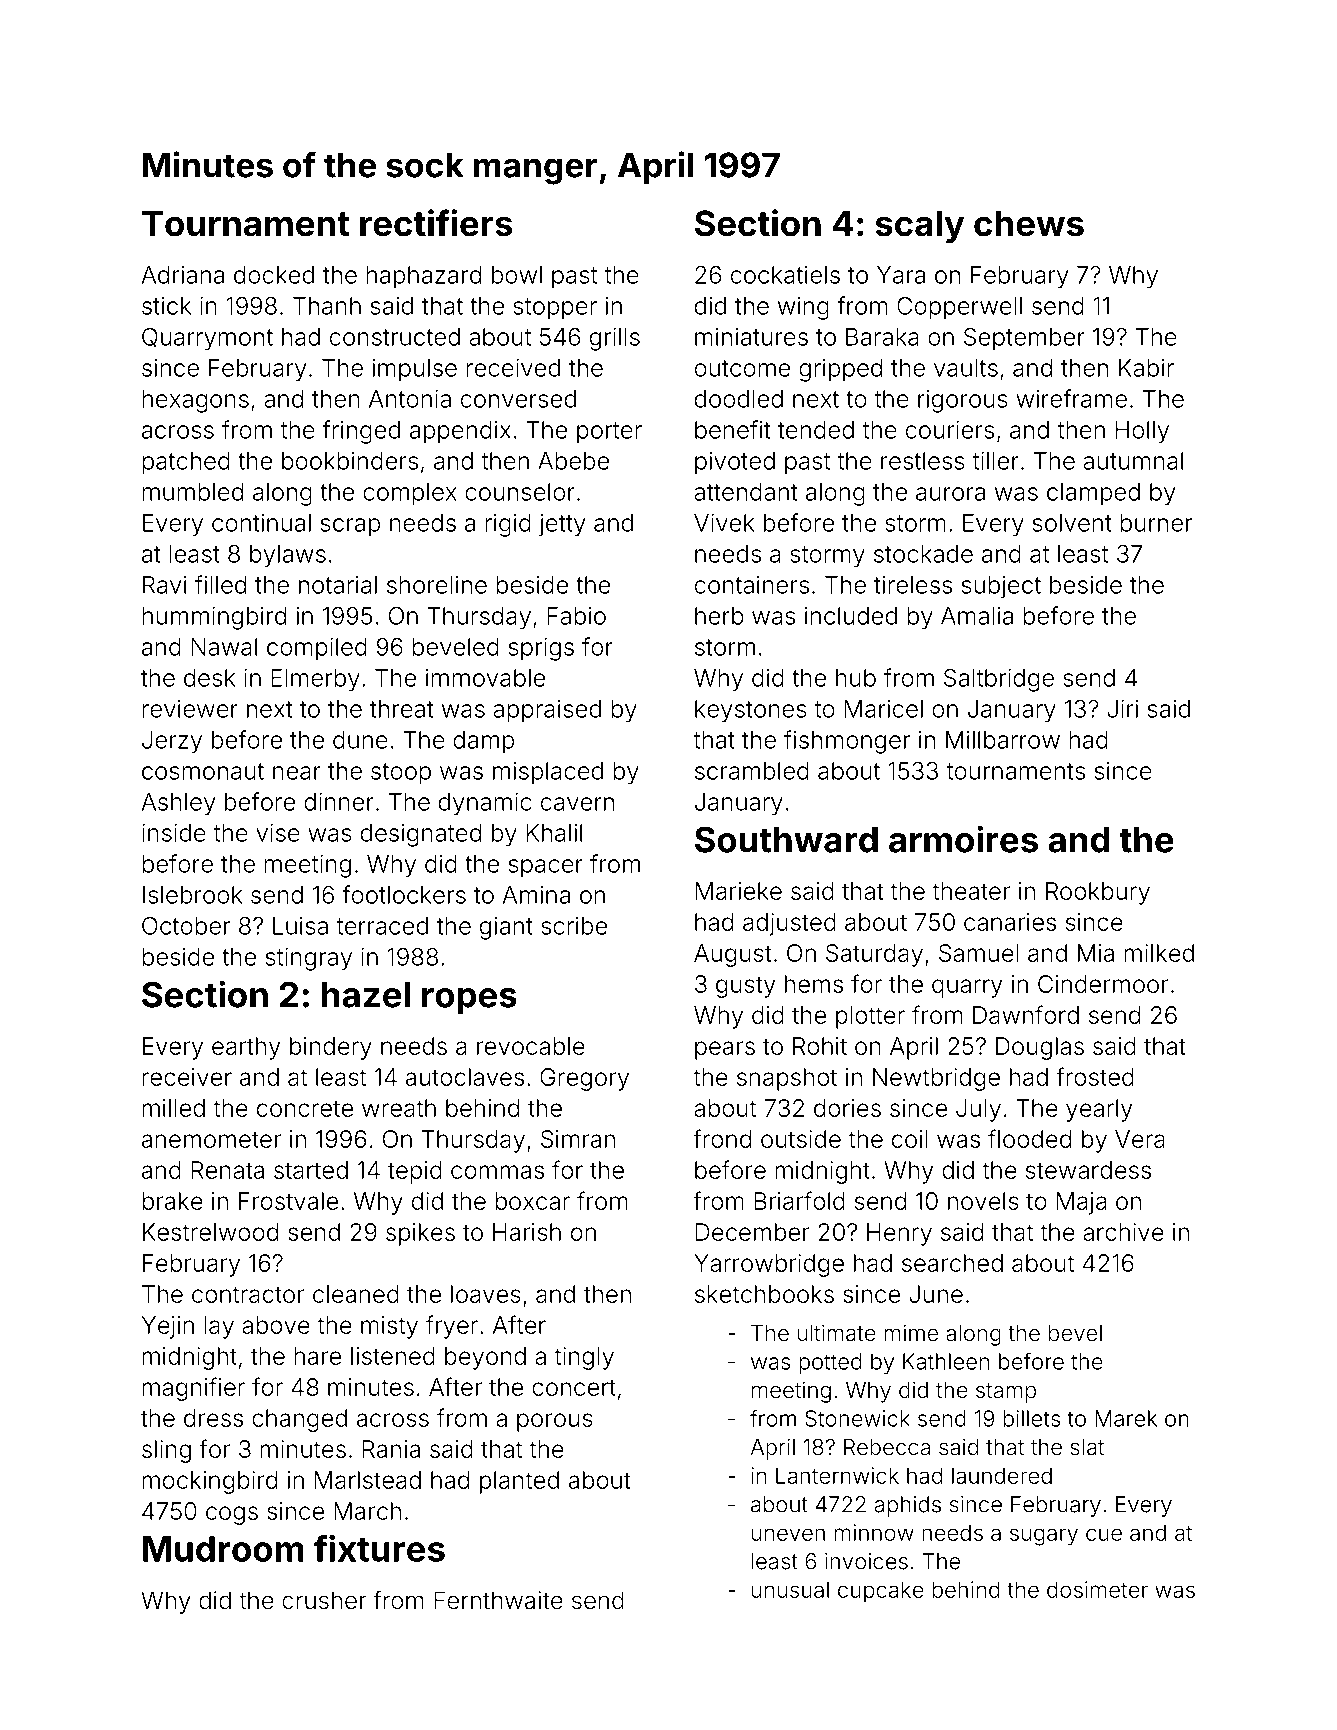 The image size is (1337, 1730). I want to click on bindery, so click(331, 1048).
